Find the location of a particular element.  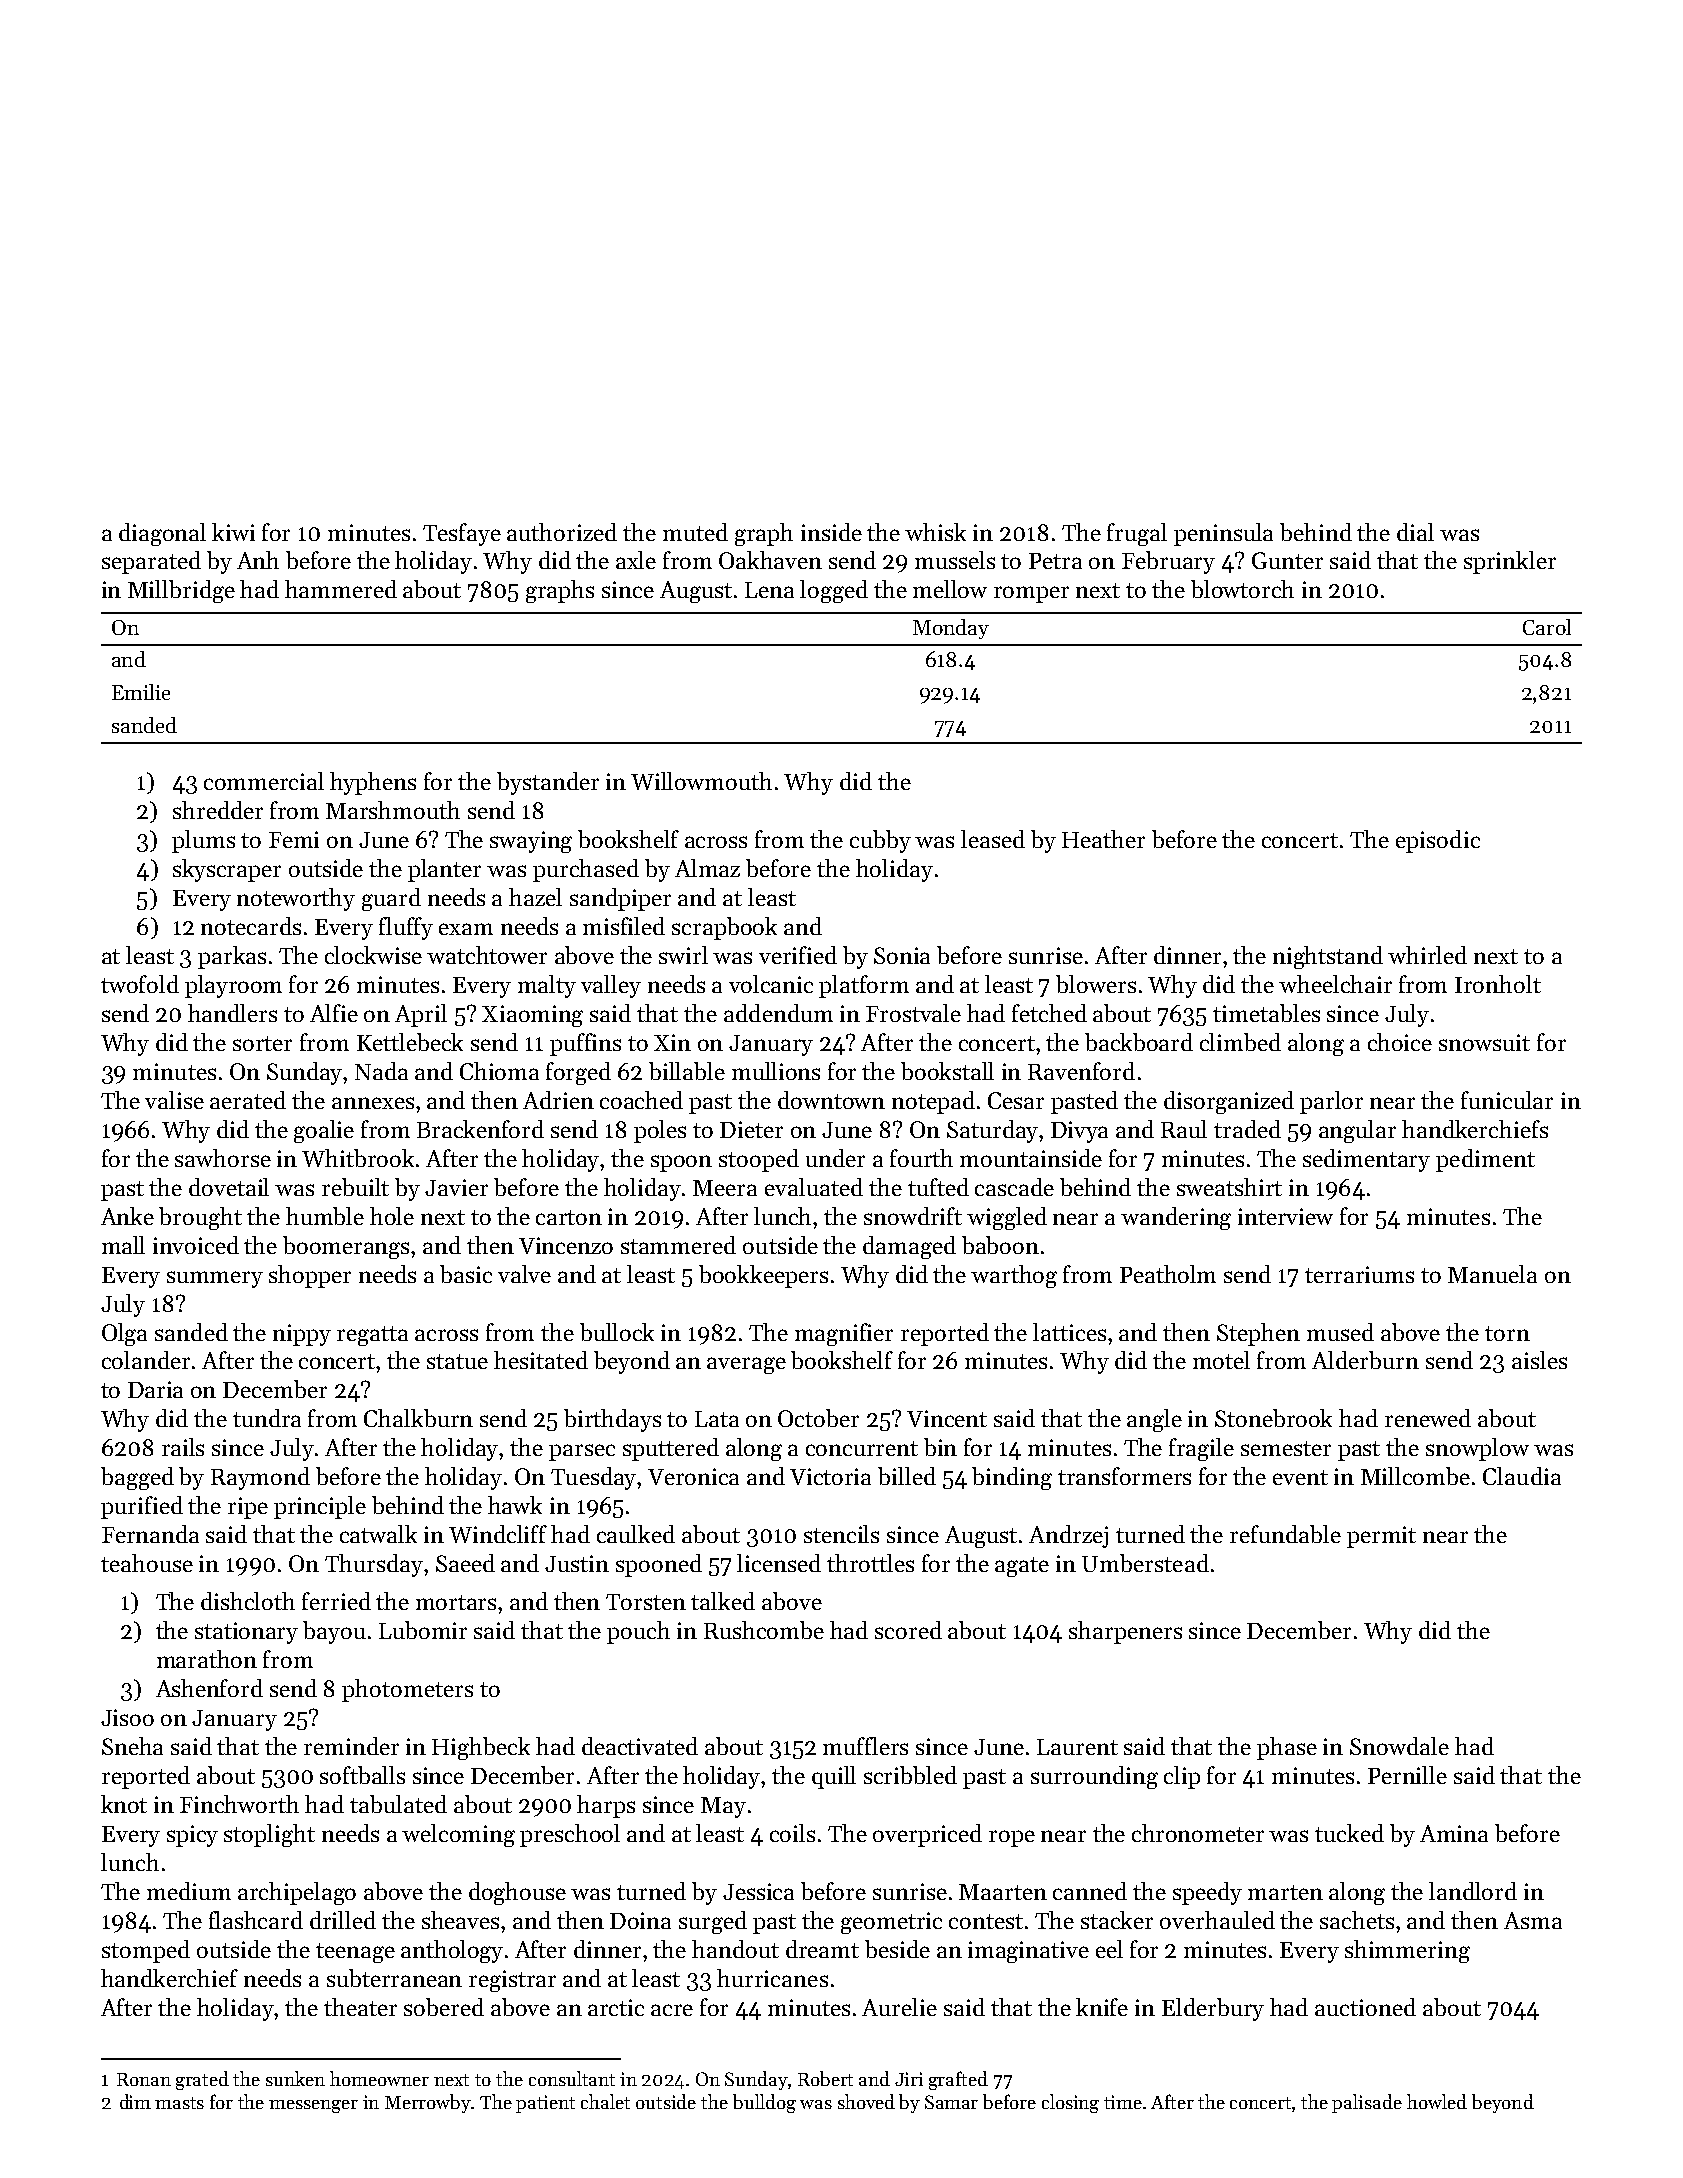

Jisoo is located at coordinates (127, 1717).
